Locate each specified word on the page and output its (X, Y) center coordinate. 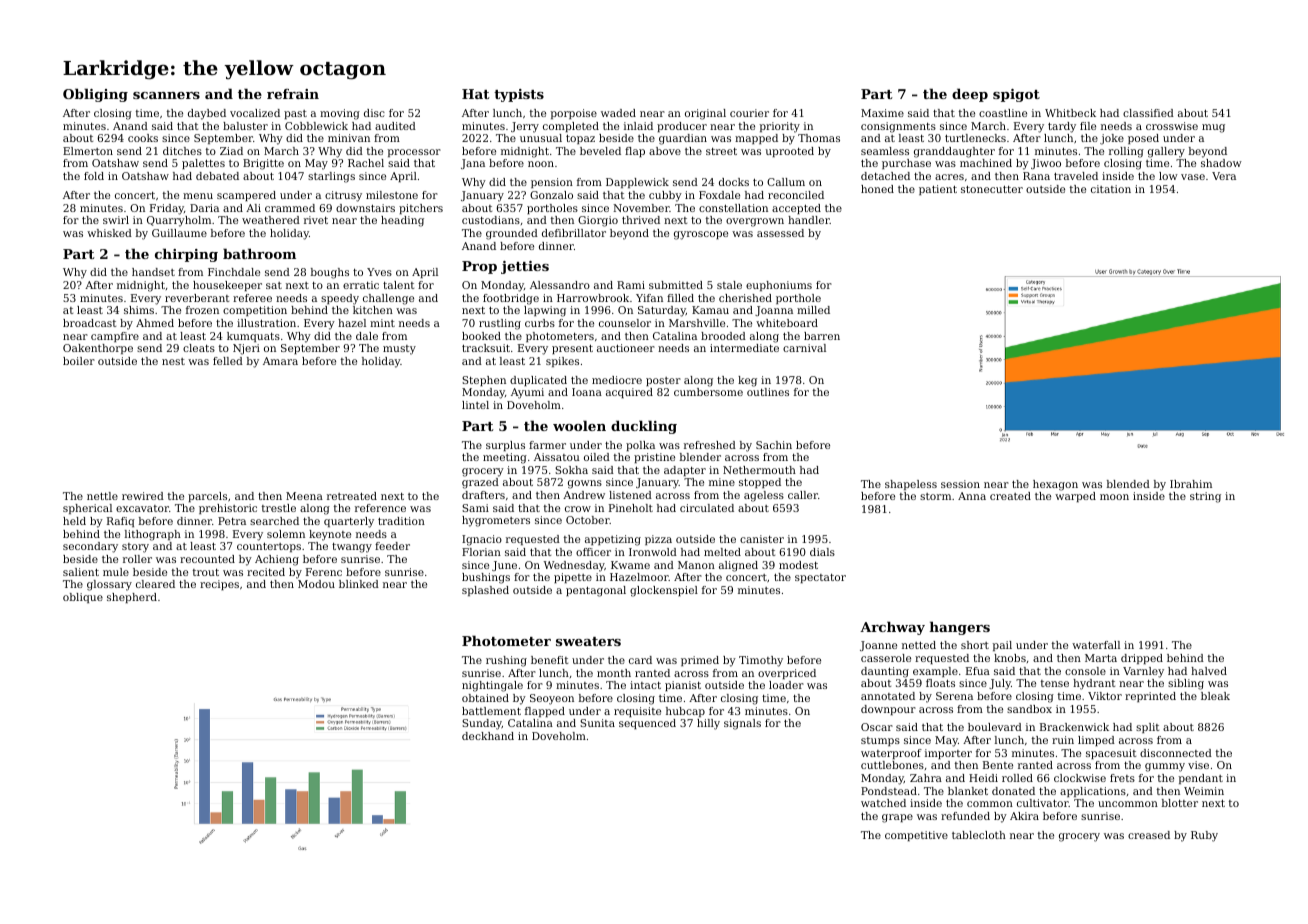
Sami (475, 508)
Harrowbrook (593, 298)
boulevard (995, 727)
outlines (768, 392)
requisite (637, 712)
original (705, 114)
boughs (330, 273)
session (960, 484)
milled (813, 310)
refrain (293, 94)
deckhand (488, 736)
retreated (352, 496)
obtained (485, 698)
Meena (304, 496)
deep (970, 95)
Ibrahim (1191, 484)
